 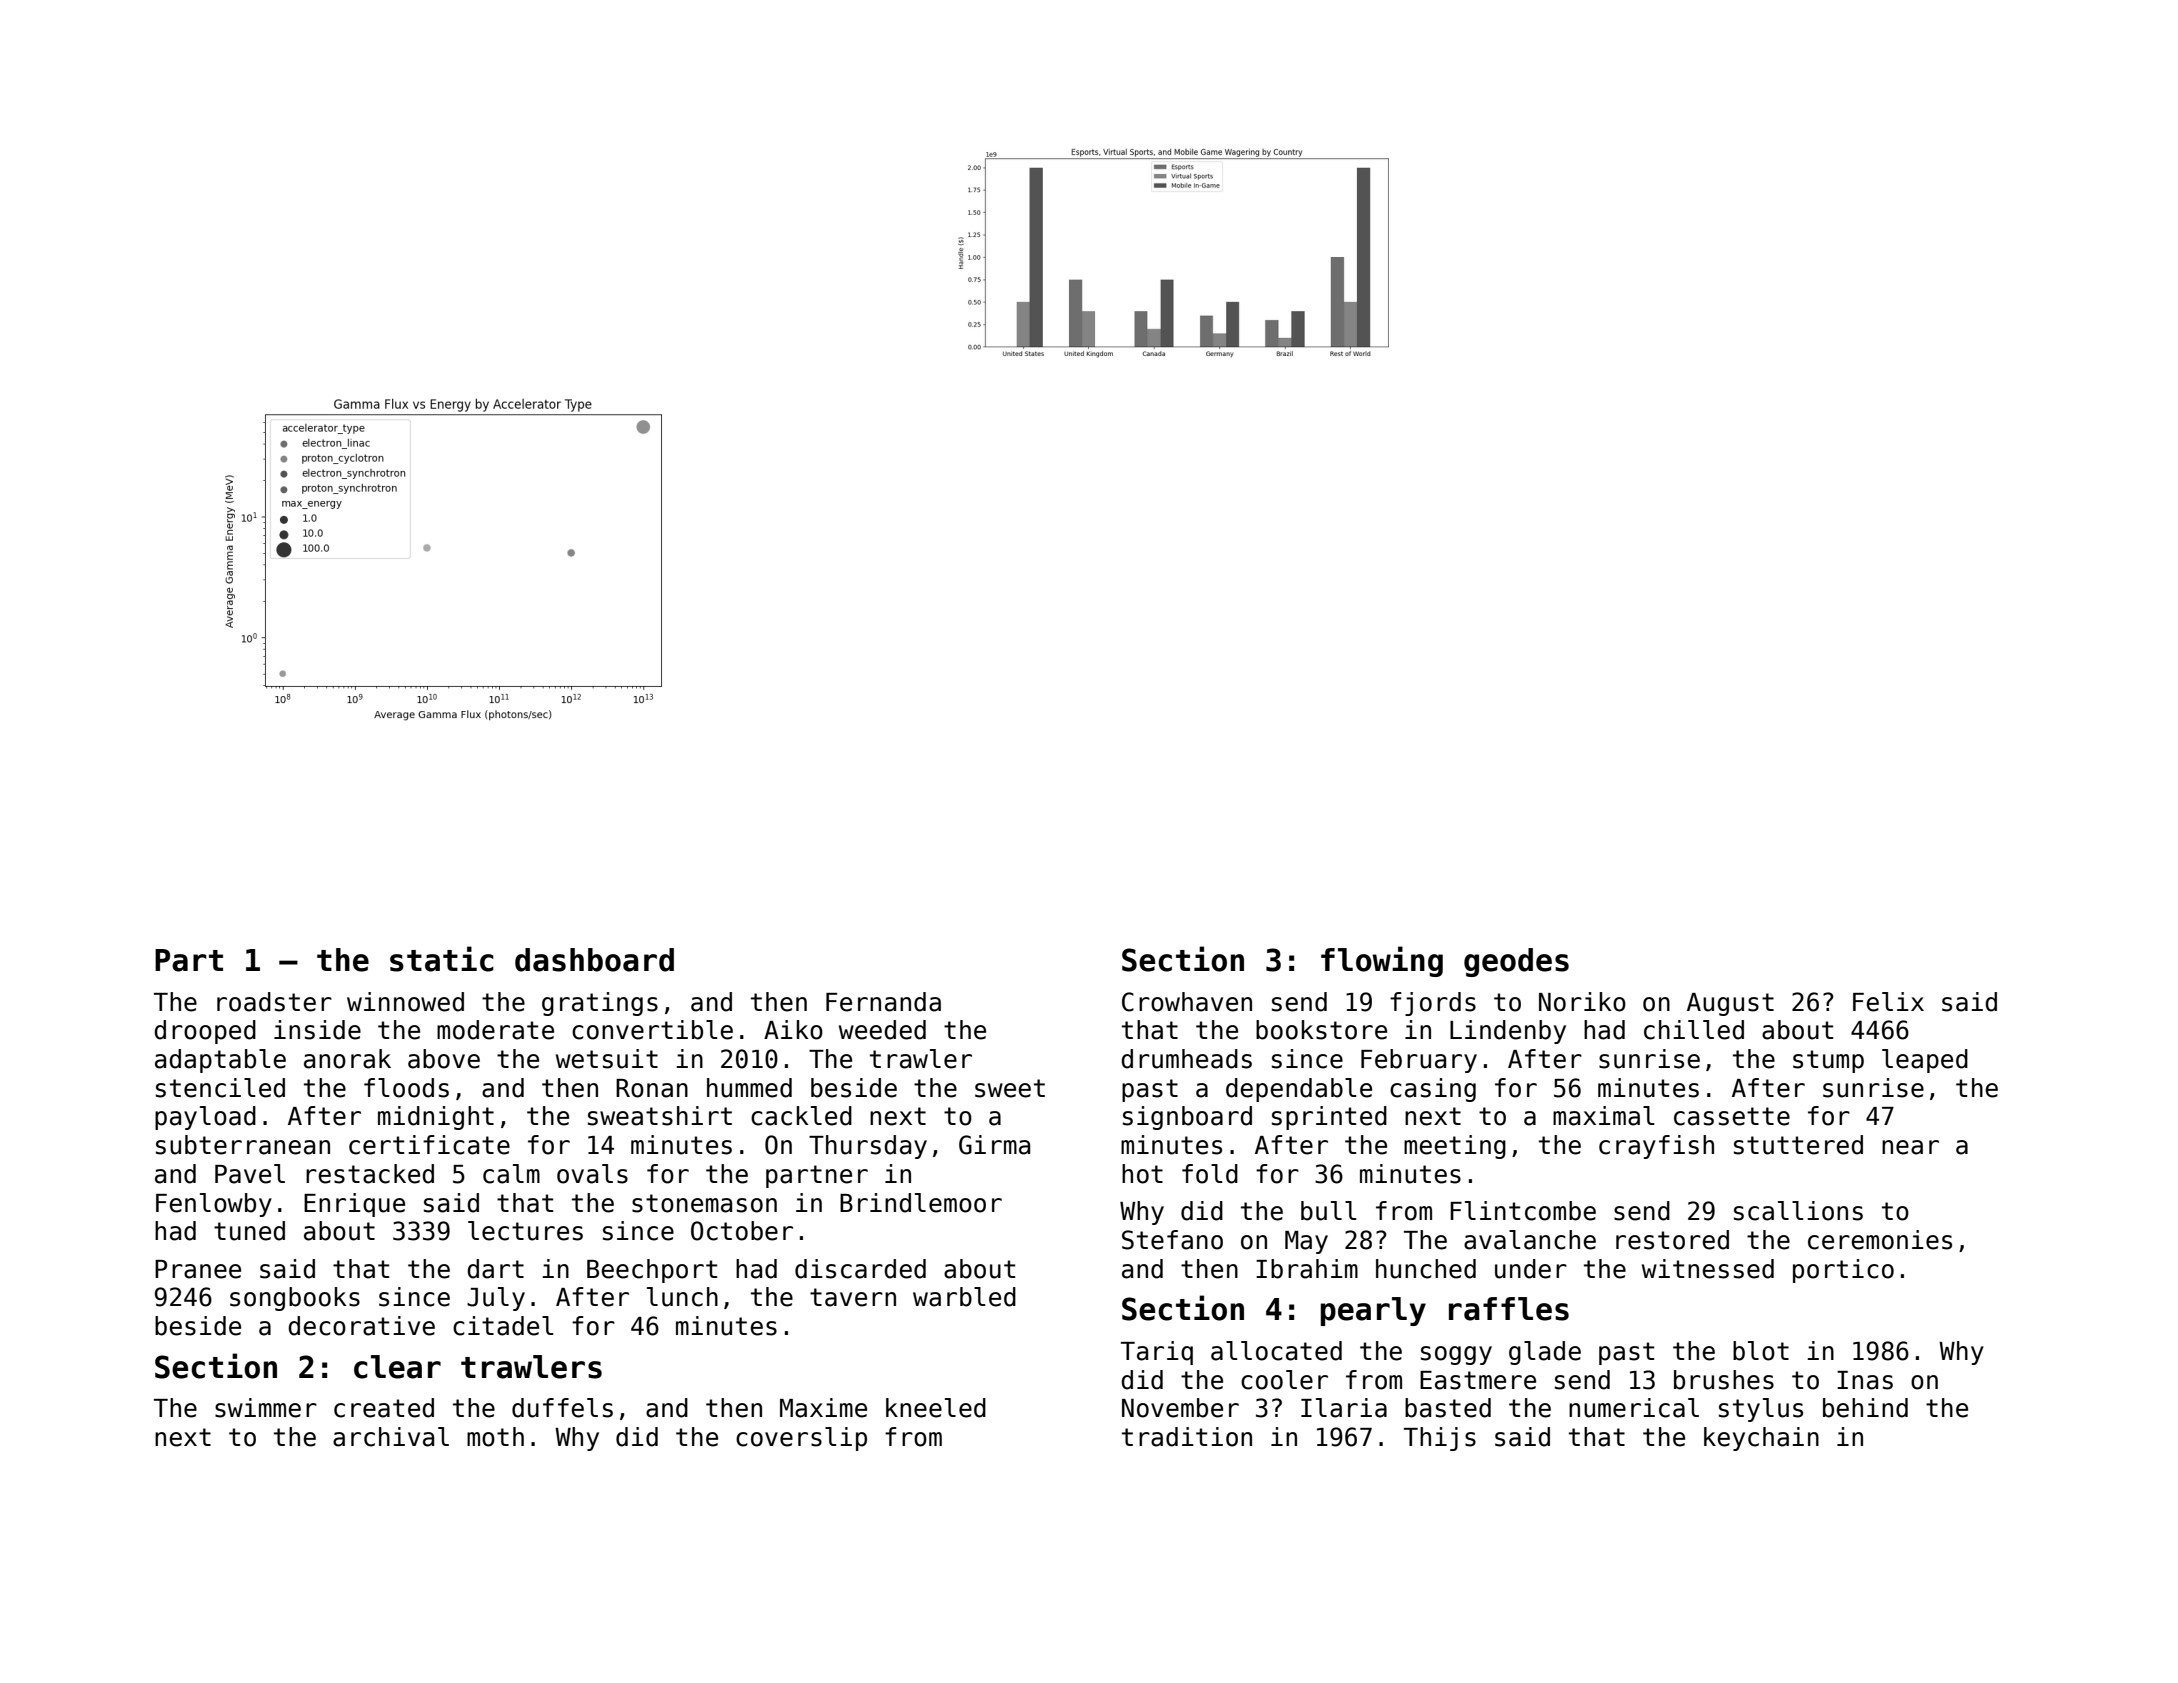 What do you see at coordinates (801, 1439) in the image?
I see `coverslip` at bounding box center [801, 1439].
